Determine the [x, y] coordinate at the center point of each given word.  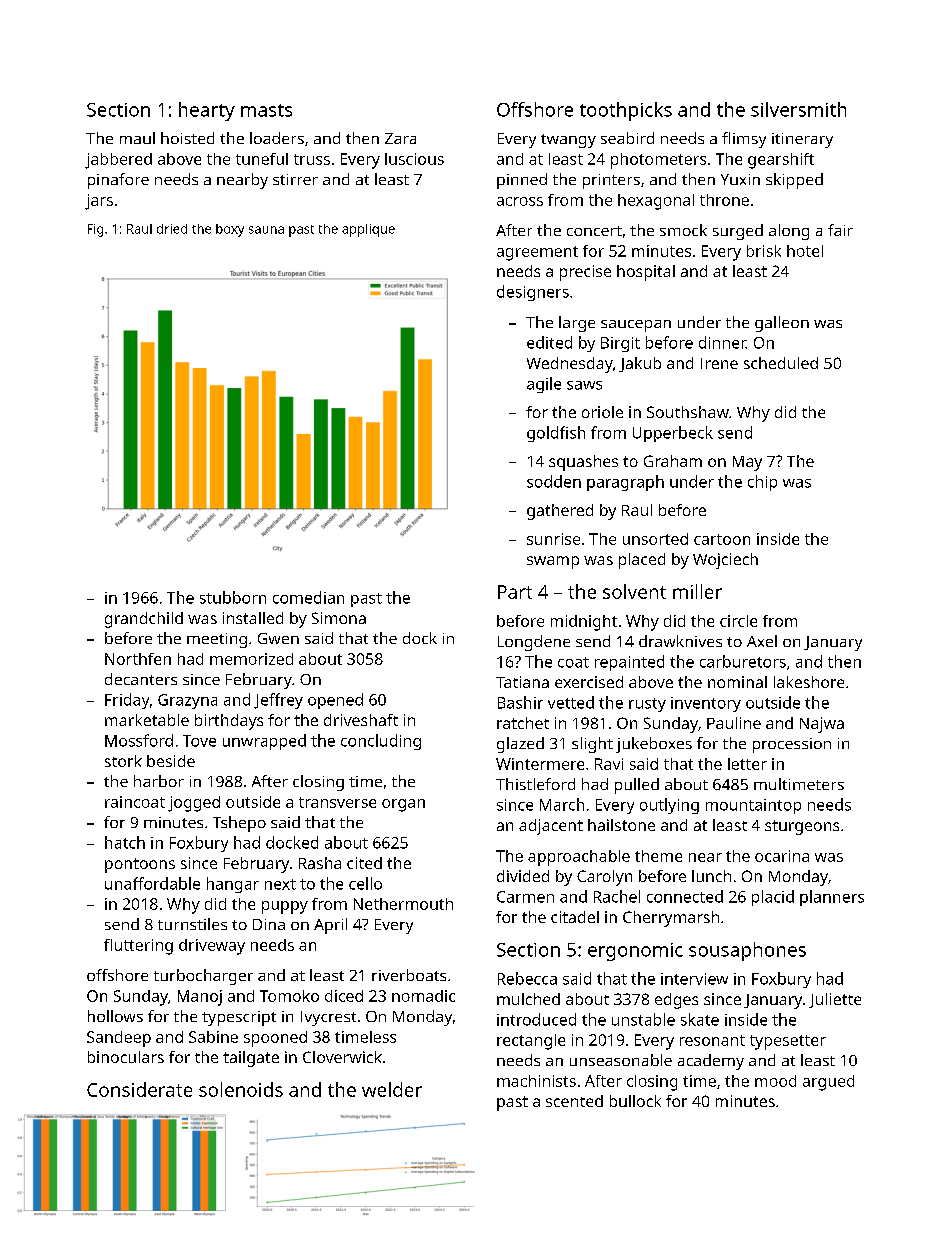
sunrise [553, 539]
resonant [712, 1040]
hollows [115, 1016]
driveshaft [361, 720]
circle [738, 621]
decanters [141, 679]
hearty [207, 111]
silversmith [798, 109]
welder [392, 1089]
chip [762, 483]
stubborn [233, 597]
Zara [400, 138]
